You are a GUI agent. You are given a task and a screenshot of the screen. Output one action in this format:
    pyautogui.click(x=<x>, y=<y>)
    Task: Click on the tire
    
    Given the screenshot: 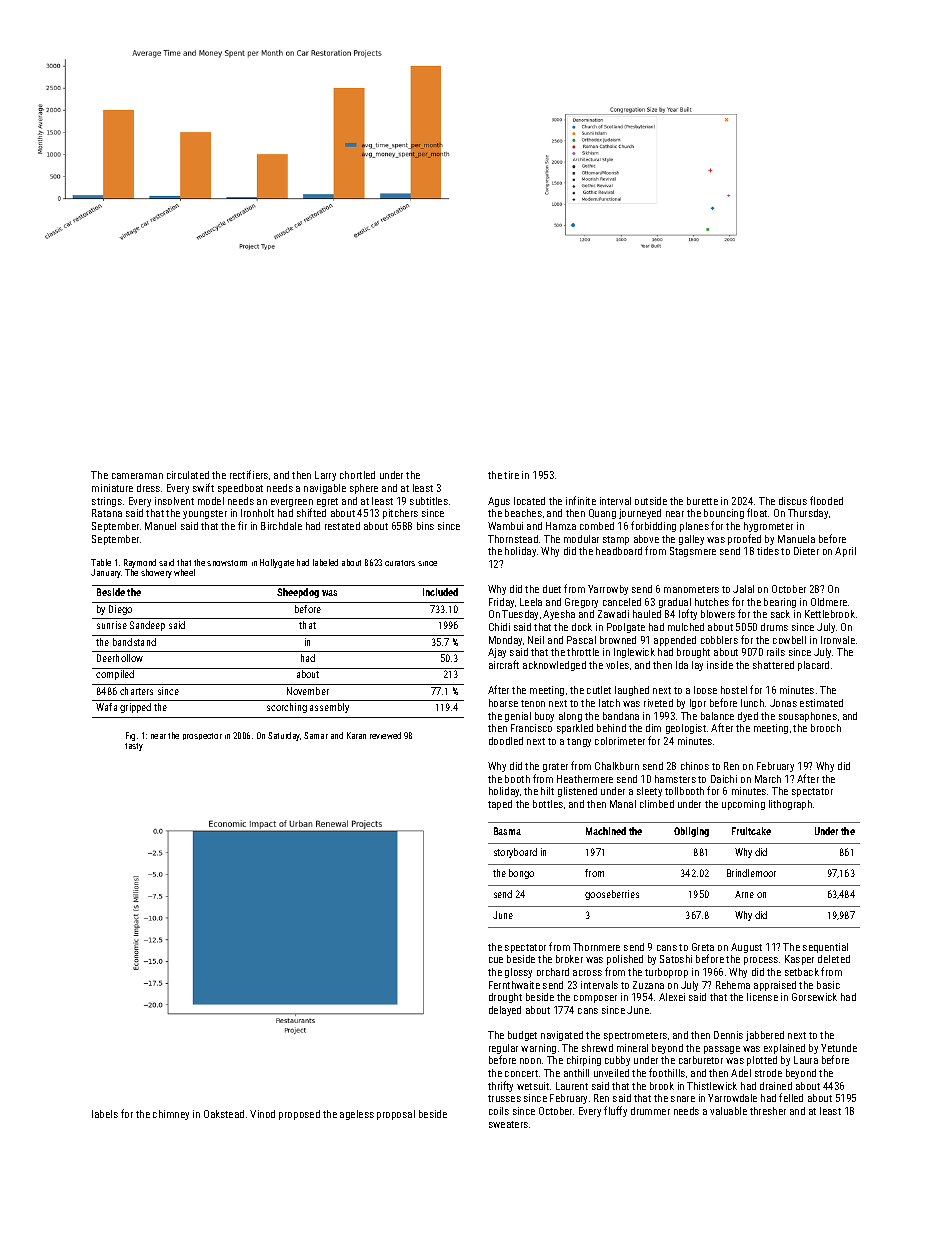 What is the action you would take?
    pyautogui.click(x=511, y=475)
